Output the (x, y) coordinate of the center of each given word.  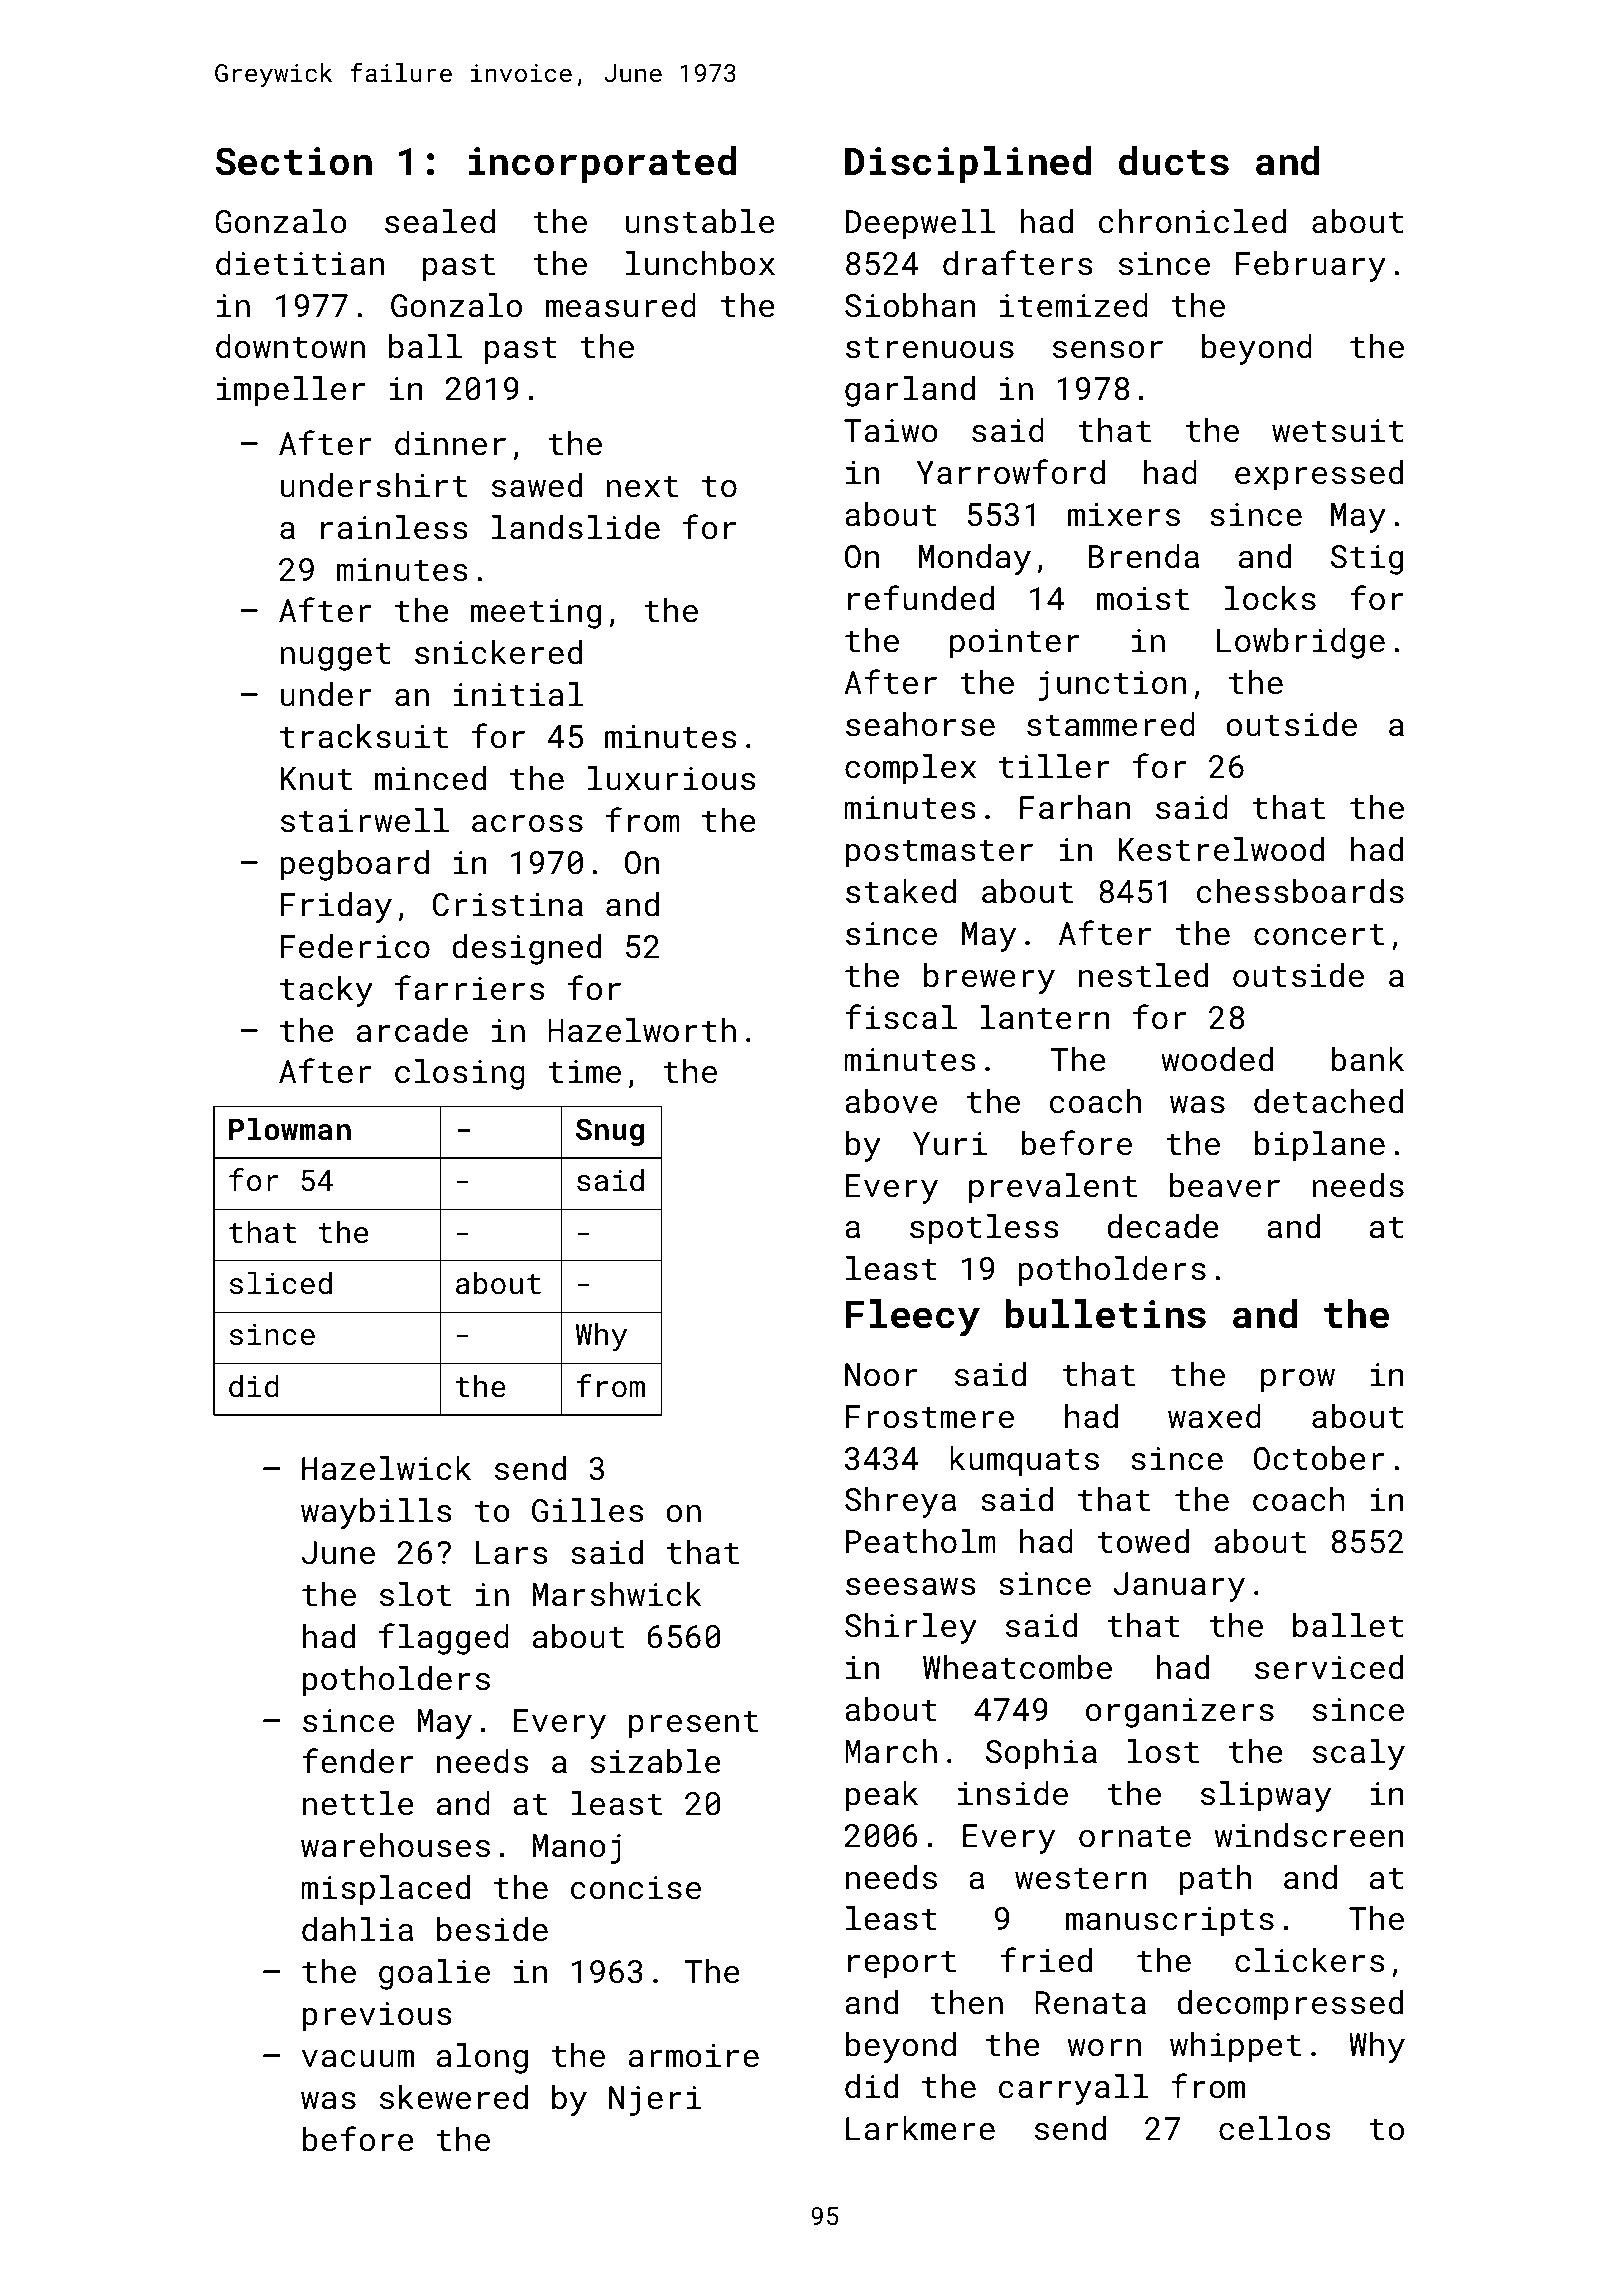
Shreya (900, 1502)
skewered (454, 2097)
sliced (281, 1283)
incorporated (602, 164)
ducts (1174, 161)
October (1319, 1458)
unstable (700, 221)
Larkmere (920, 2128)
